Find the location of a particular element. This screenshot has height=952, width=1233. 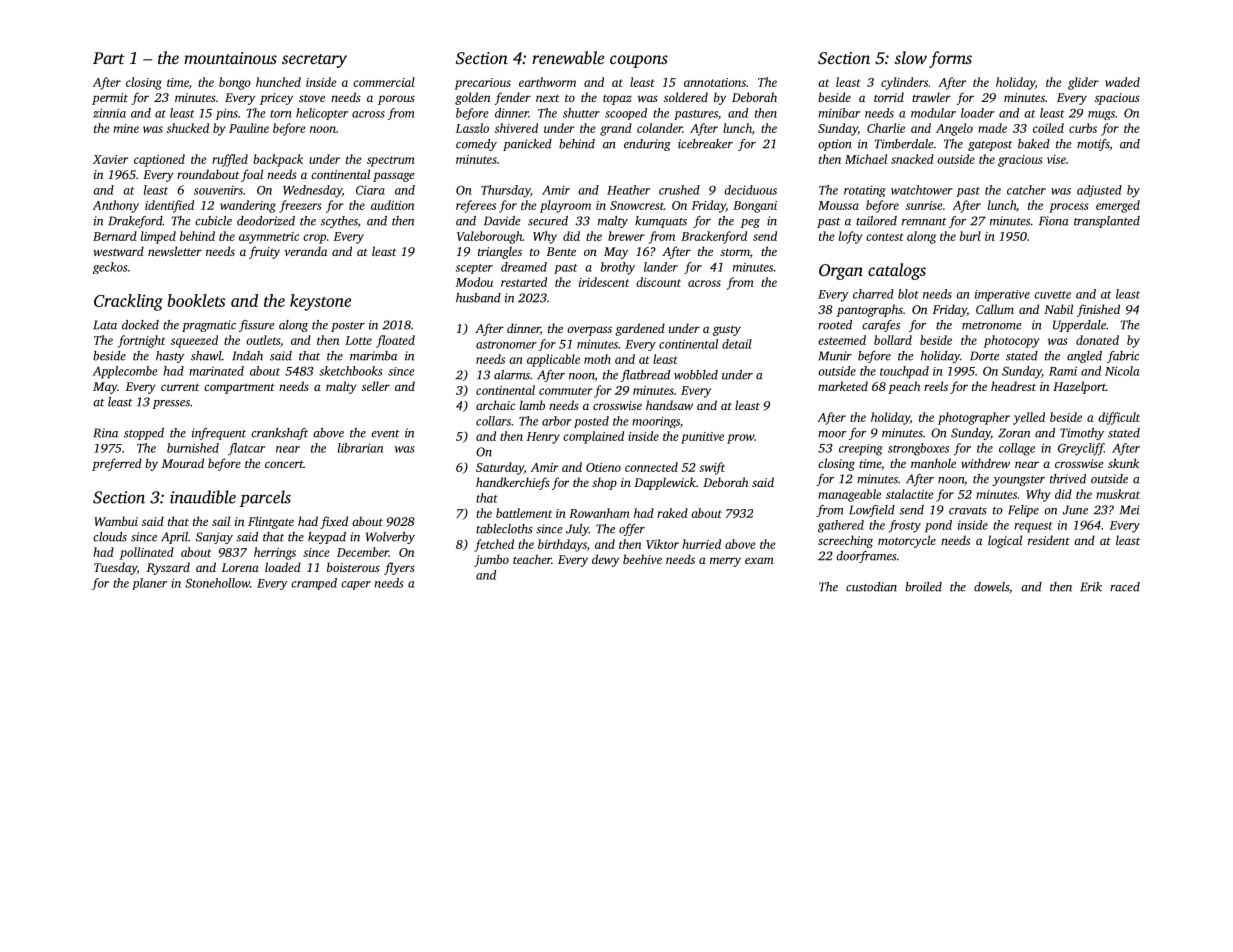

coupons is located at coordinates (639, 61).
